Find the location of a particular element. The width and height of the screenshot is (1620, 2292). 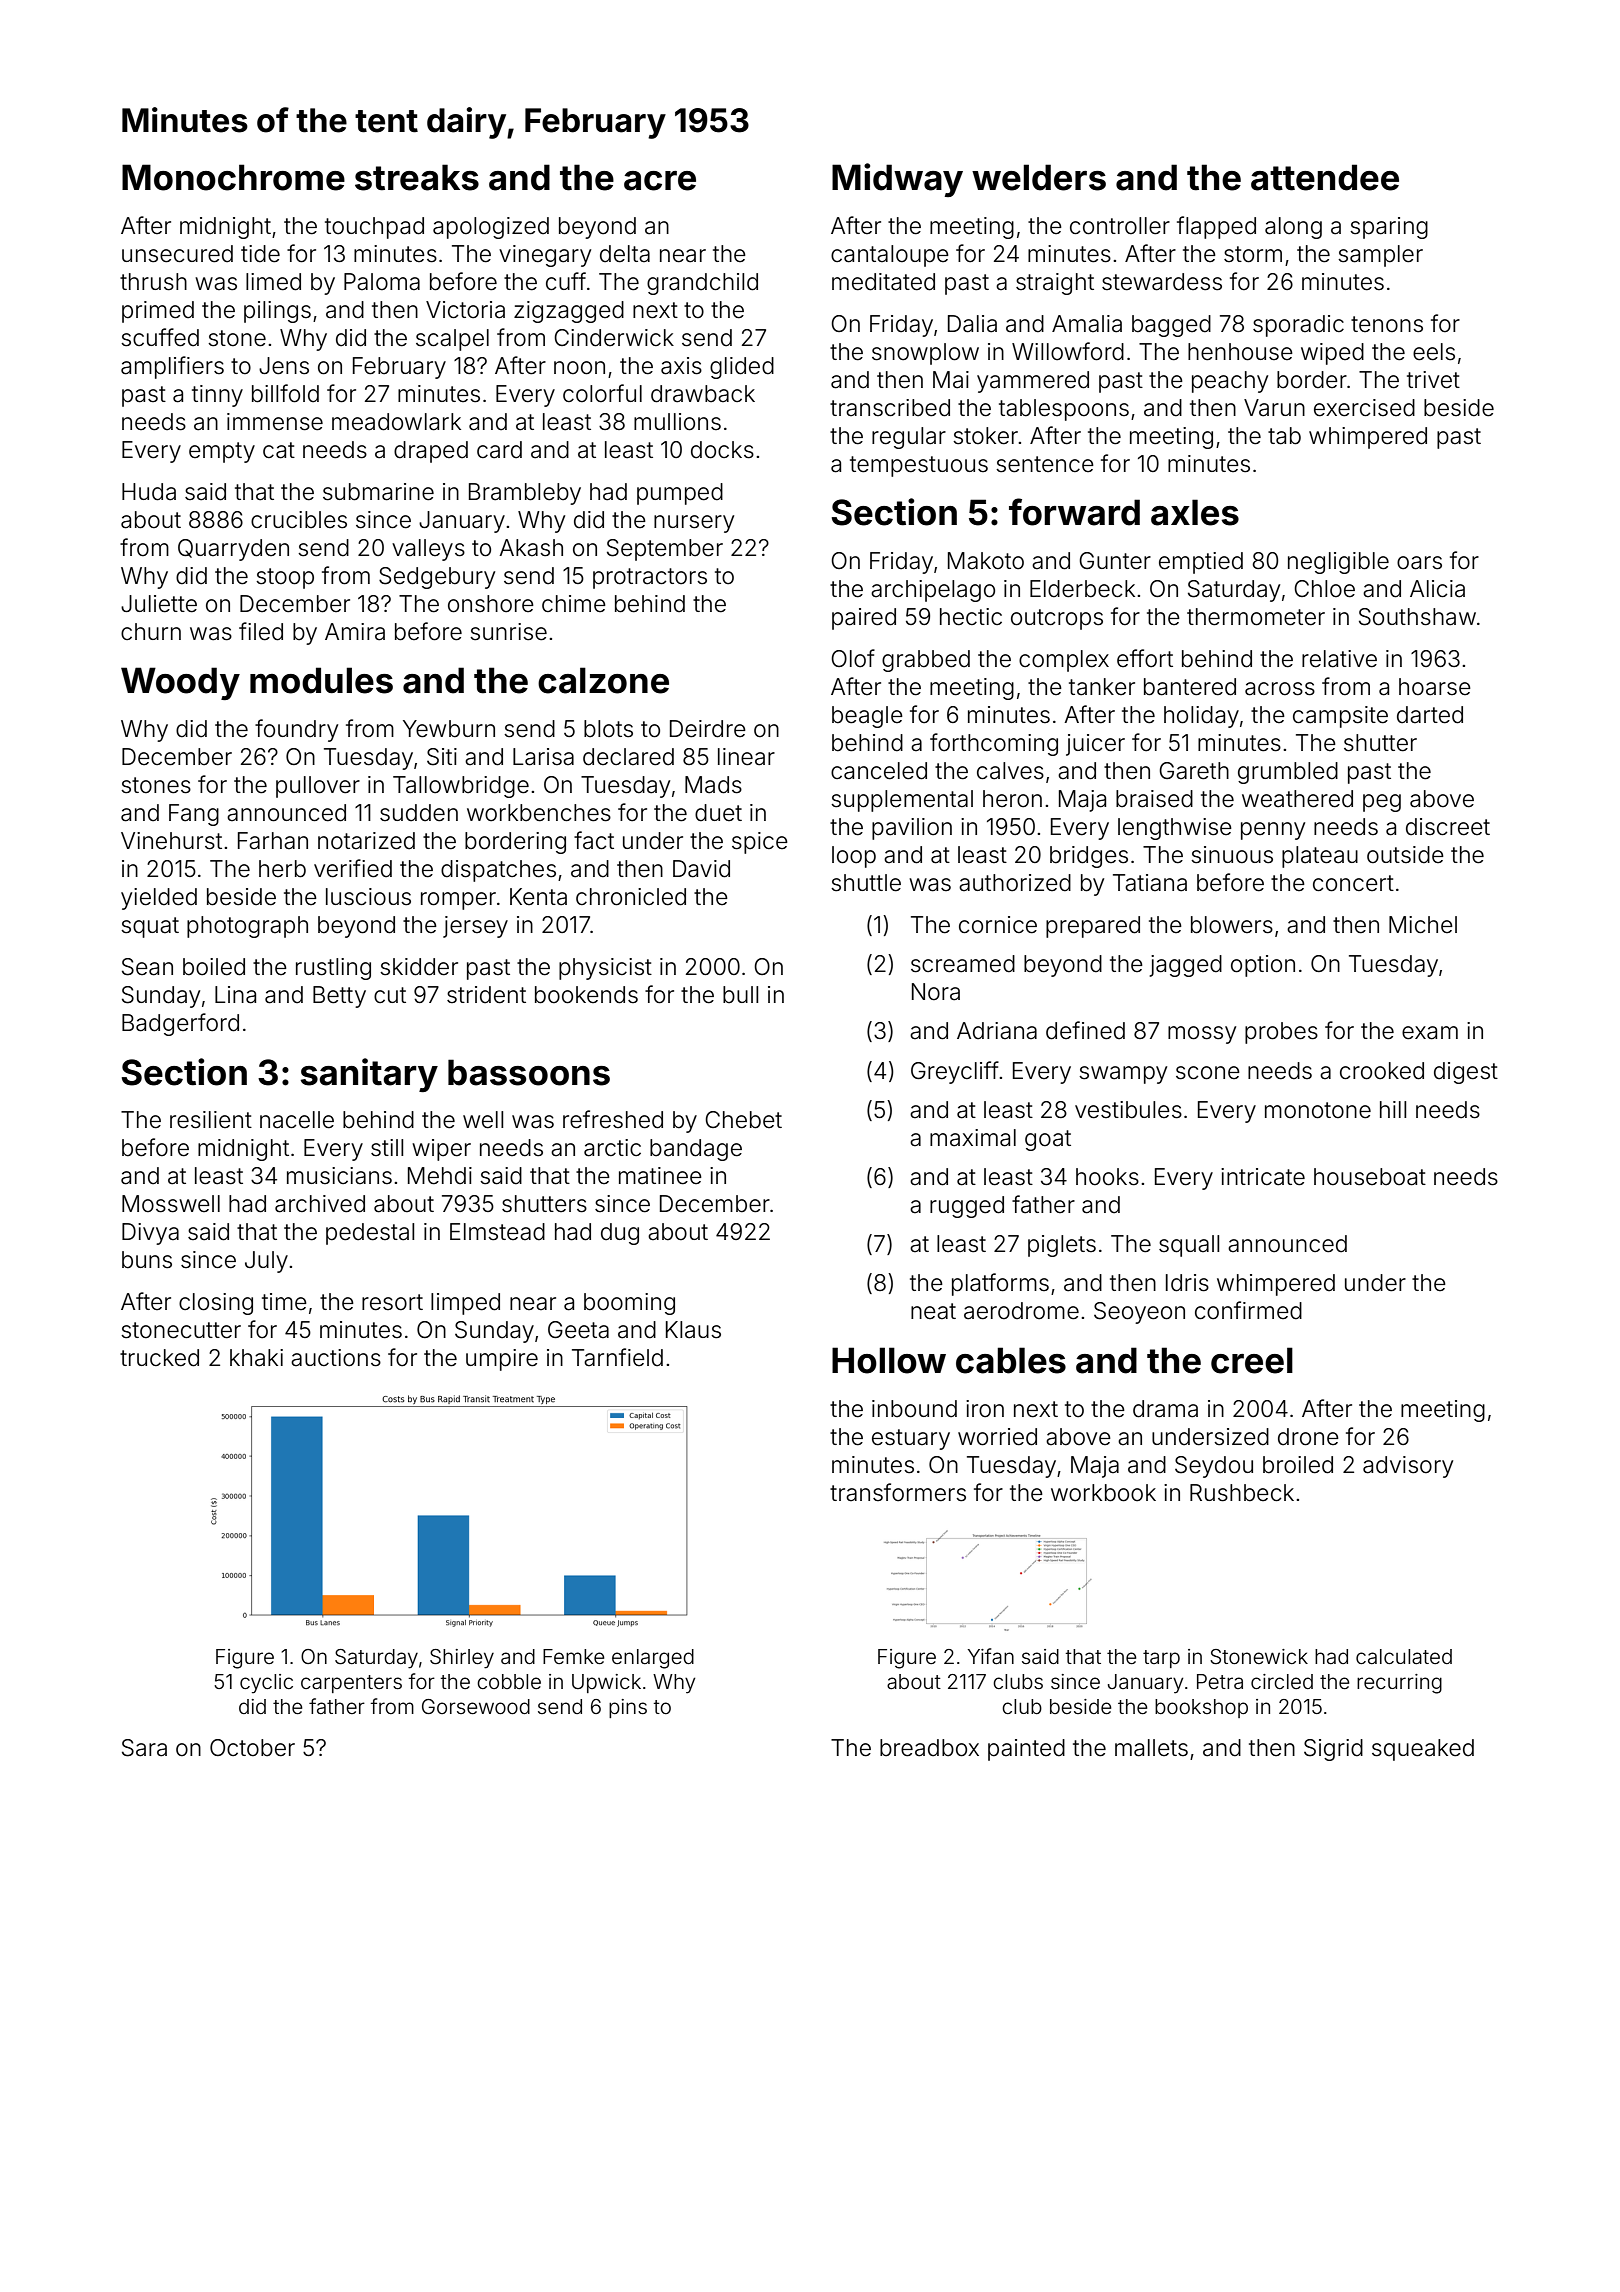

sparing is located at coordinates (1389, 228).
